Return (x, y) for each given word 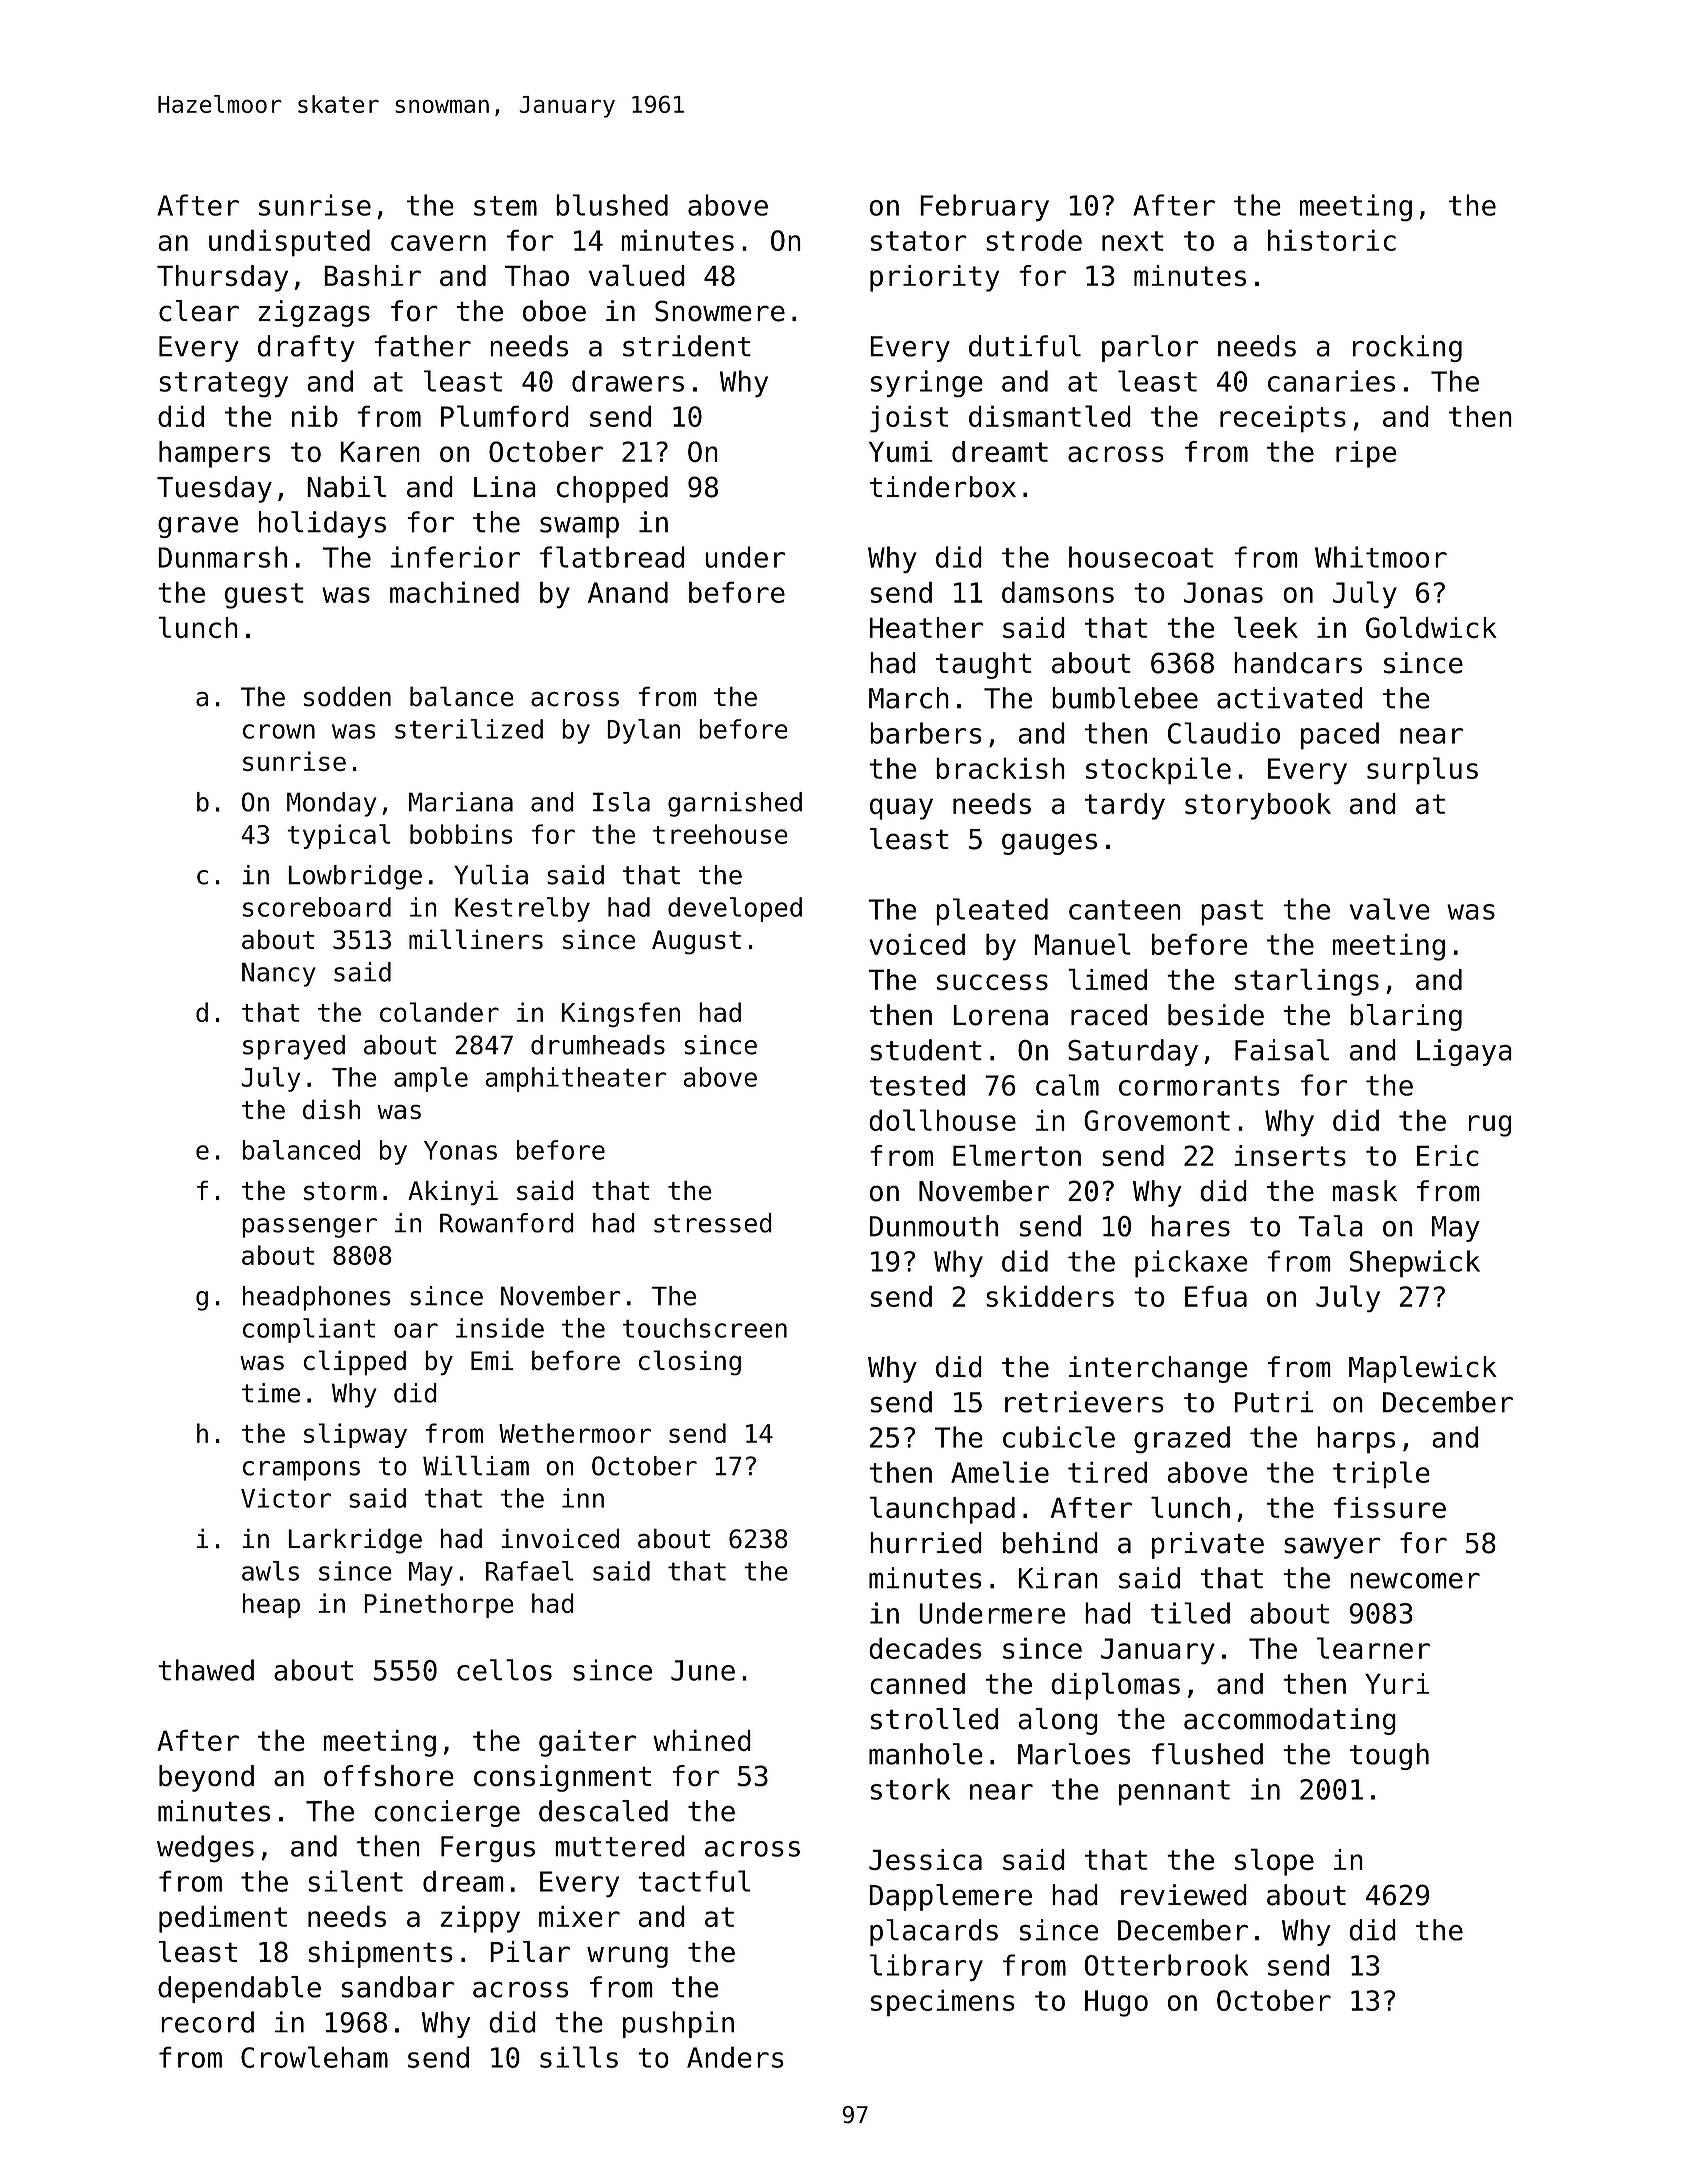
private (1208, 1545)
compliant (309, 1330)
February (984, 208)
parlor (1150, 348)
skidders (1050, 1296)
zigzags (314, 313)
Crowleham (314, 2057)
